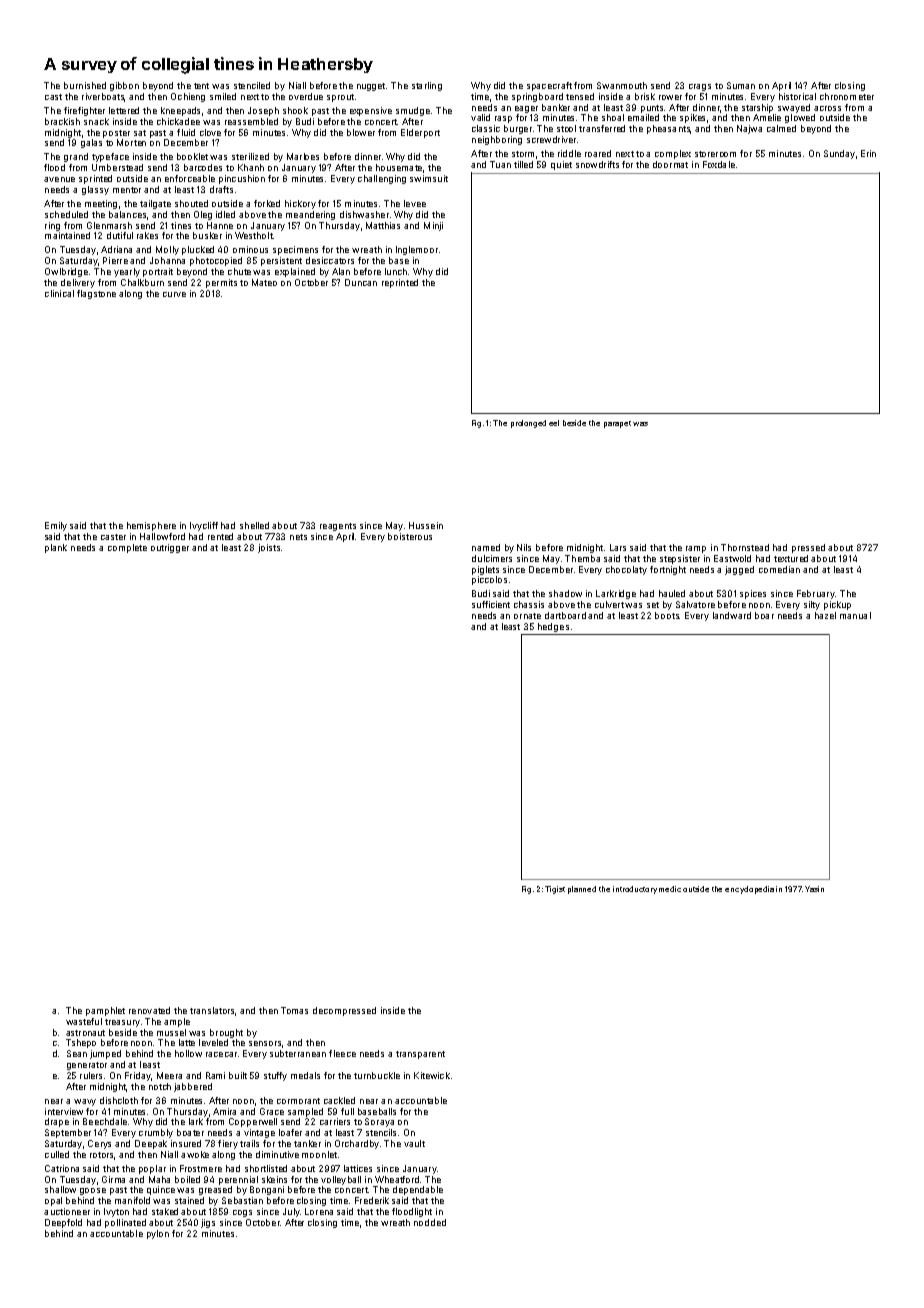 Image resolution: width=924 pixels, height=1308 pixels. I want to click on shelled, so click(254, 525).
